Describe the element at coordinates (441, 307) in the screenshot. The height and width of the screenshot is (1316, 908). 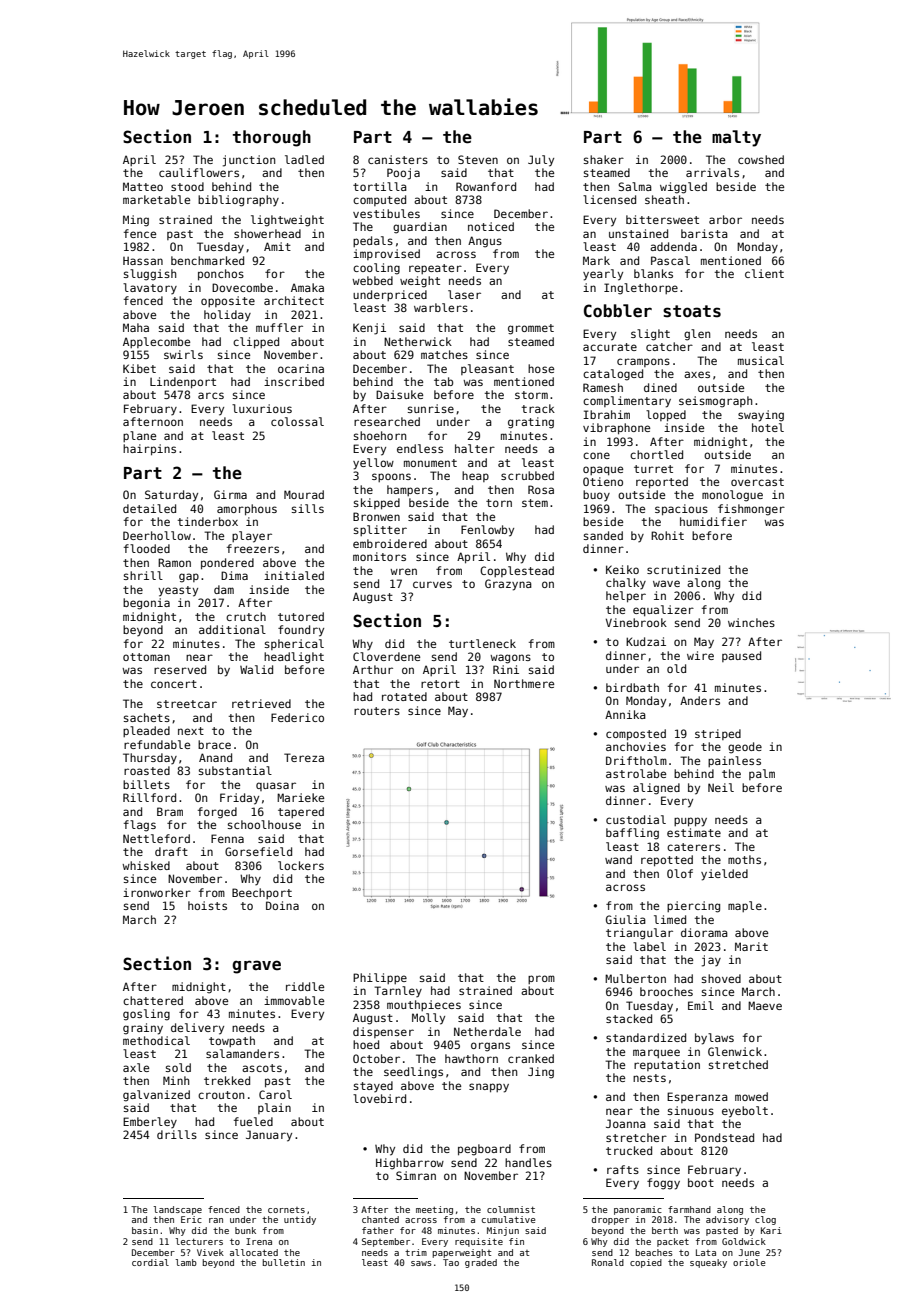
I see `warblers` at that location.
